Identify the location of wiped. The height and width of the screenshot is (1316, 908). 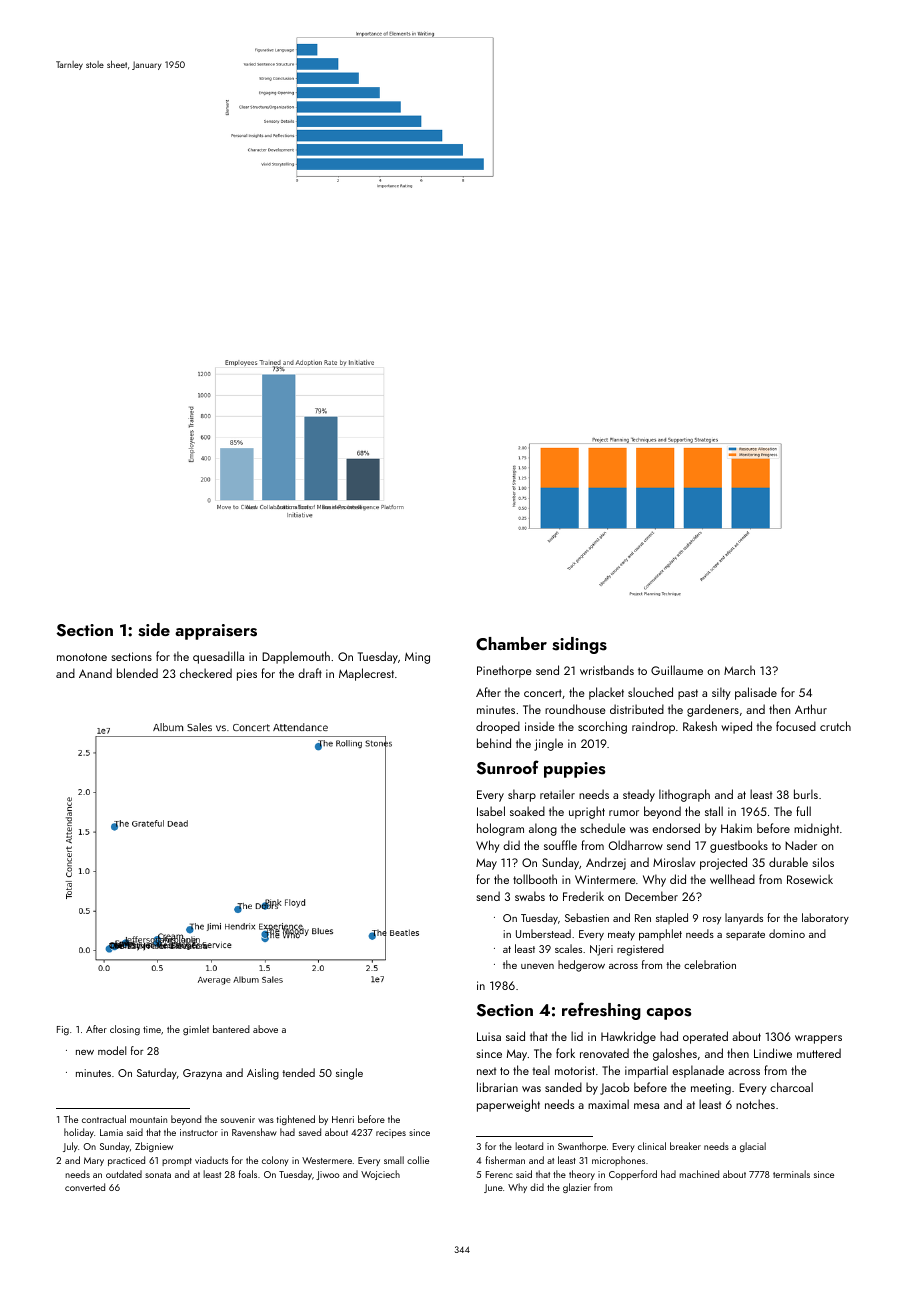
(736, 727).
